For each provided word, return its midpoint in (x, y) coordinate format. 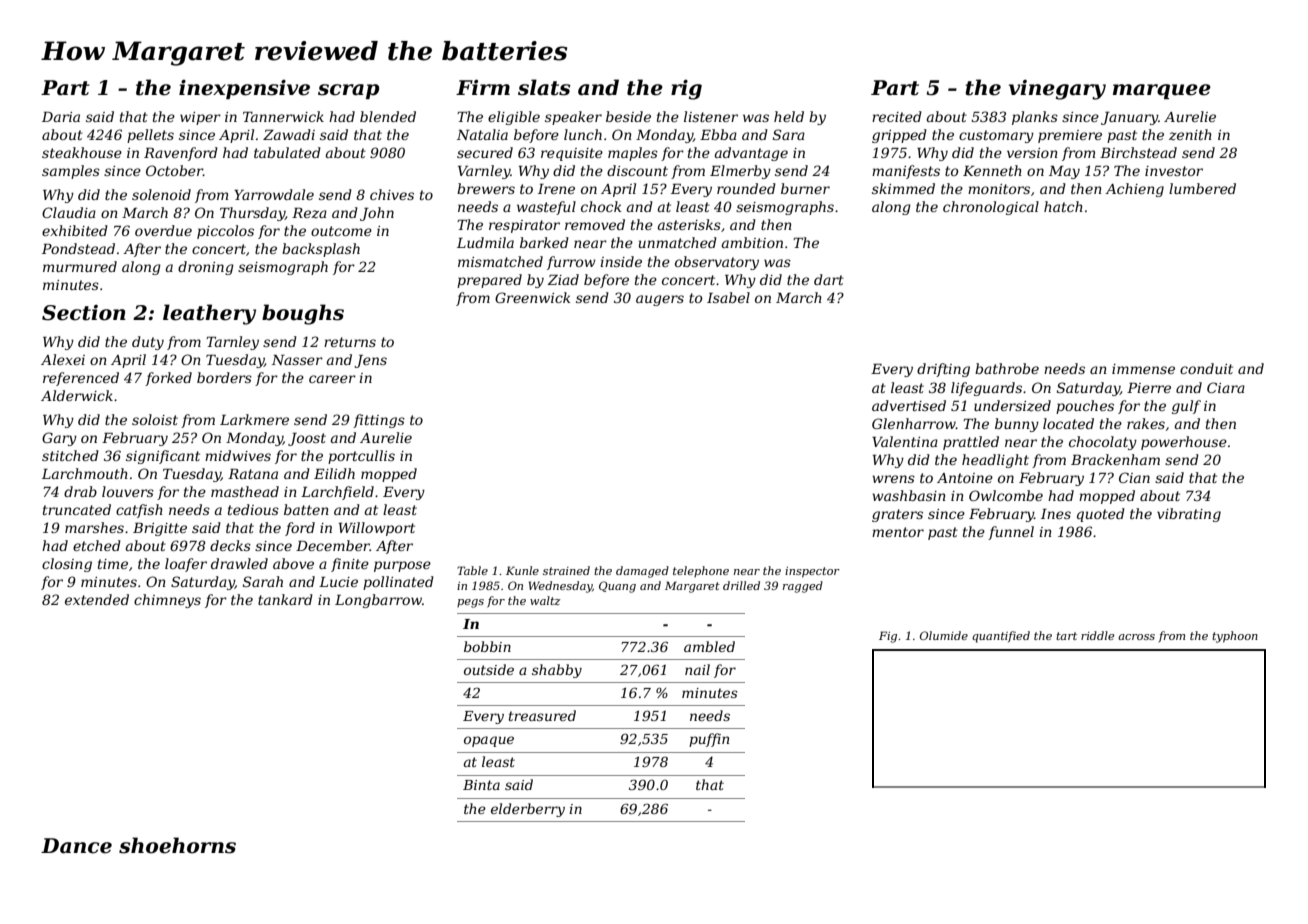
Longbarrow (378, 601)
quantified (1001, 637)
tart (1066, 636)
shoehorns (177, 845)
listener (711, 116)
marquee (1162, 91)
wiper (200, 118)
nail (697, 669)
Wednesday (560, 587)
